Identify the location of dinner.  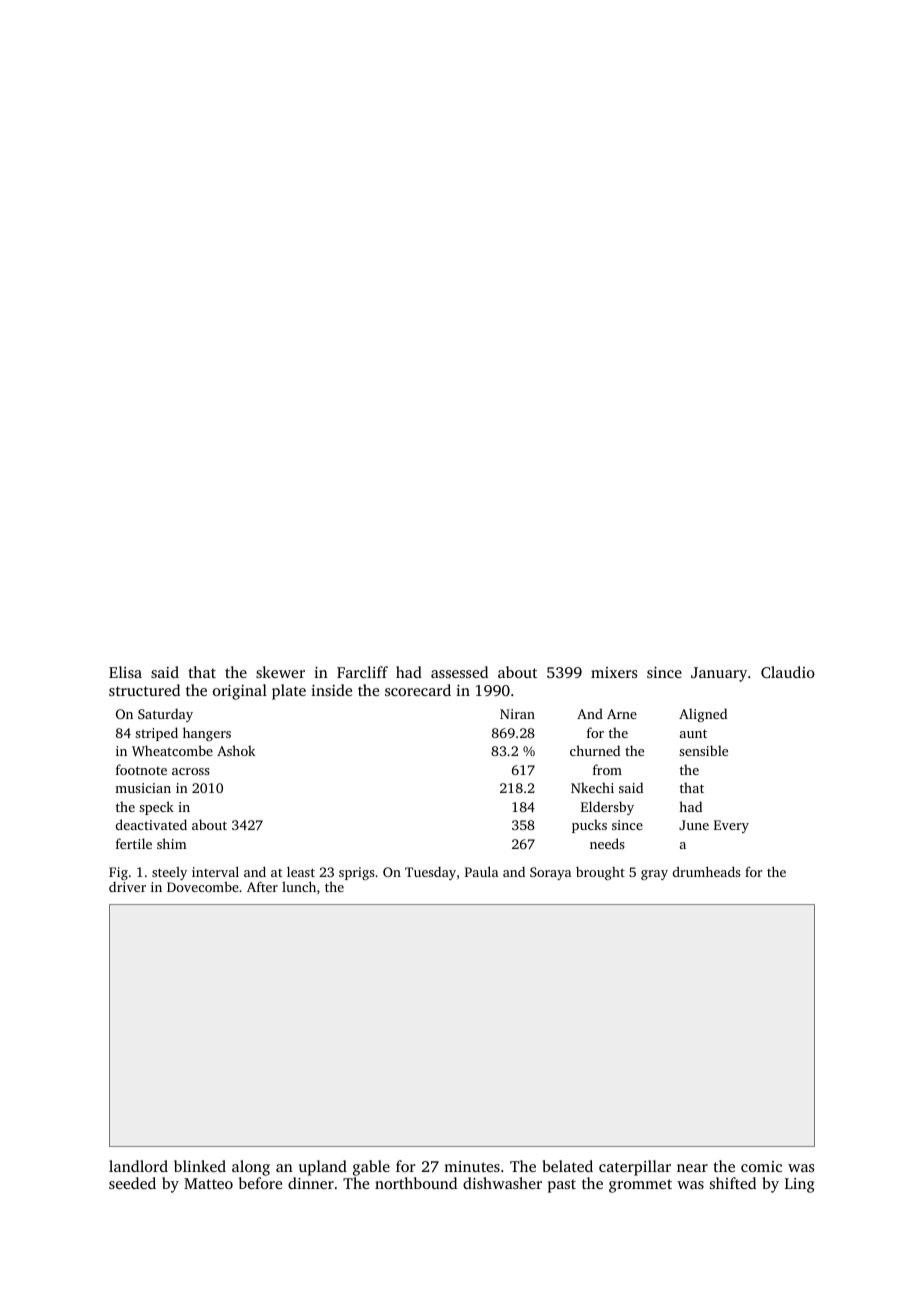
(311, 1183).
